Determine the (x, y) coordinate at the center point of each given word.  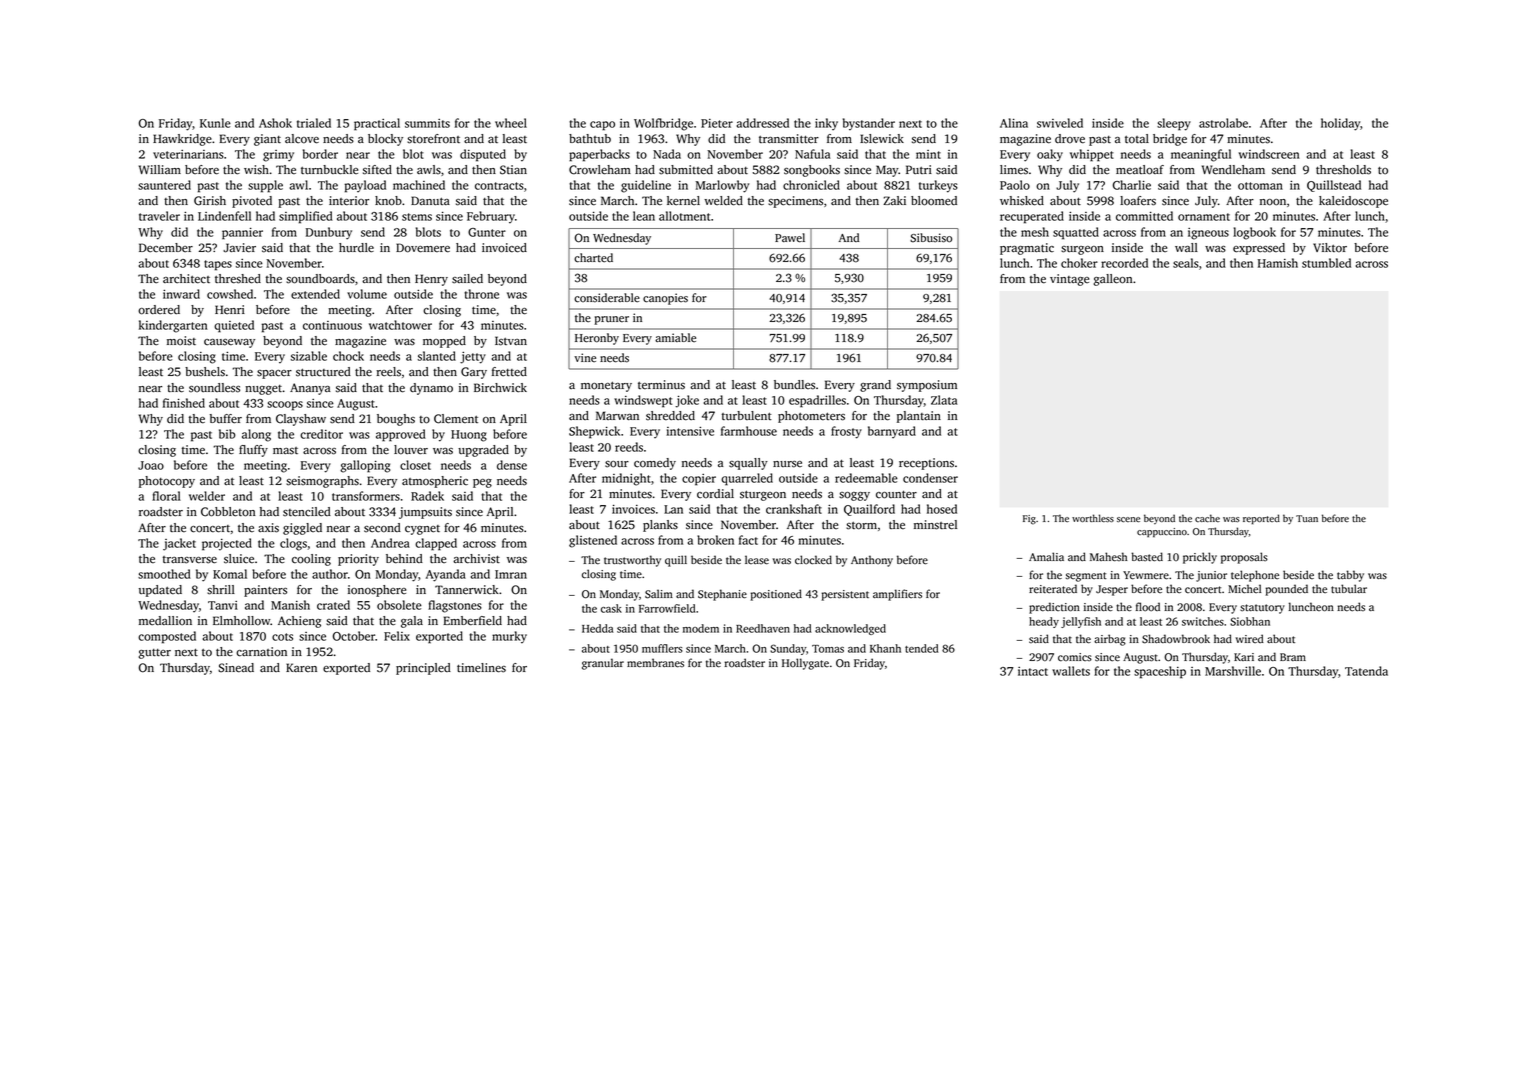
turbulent (747, 416)
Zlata (944, 400)
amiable (675, 337)
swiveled (1060, 123)
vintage (1069, 280)
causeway (229, 343)
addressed (763, 123)
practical (377, 124)
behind (404, 559)
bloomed (934, 201)
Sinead (236, 668)
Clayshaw (301, 420)
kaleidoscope (1353, 202)
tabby (1350, 576)
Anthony (872, 561)
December (166, 248)
